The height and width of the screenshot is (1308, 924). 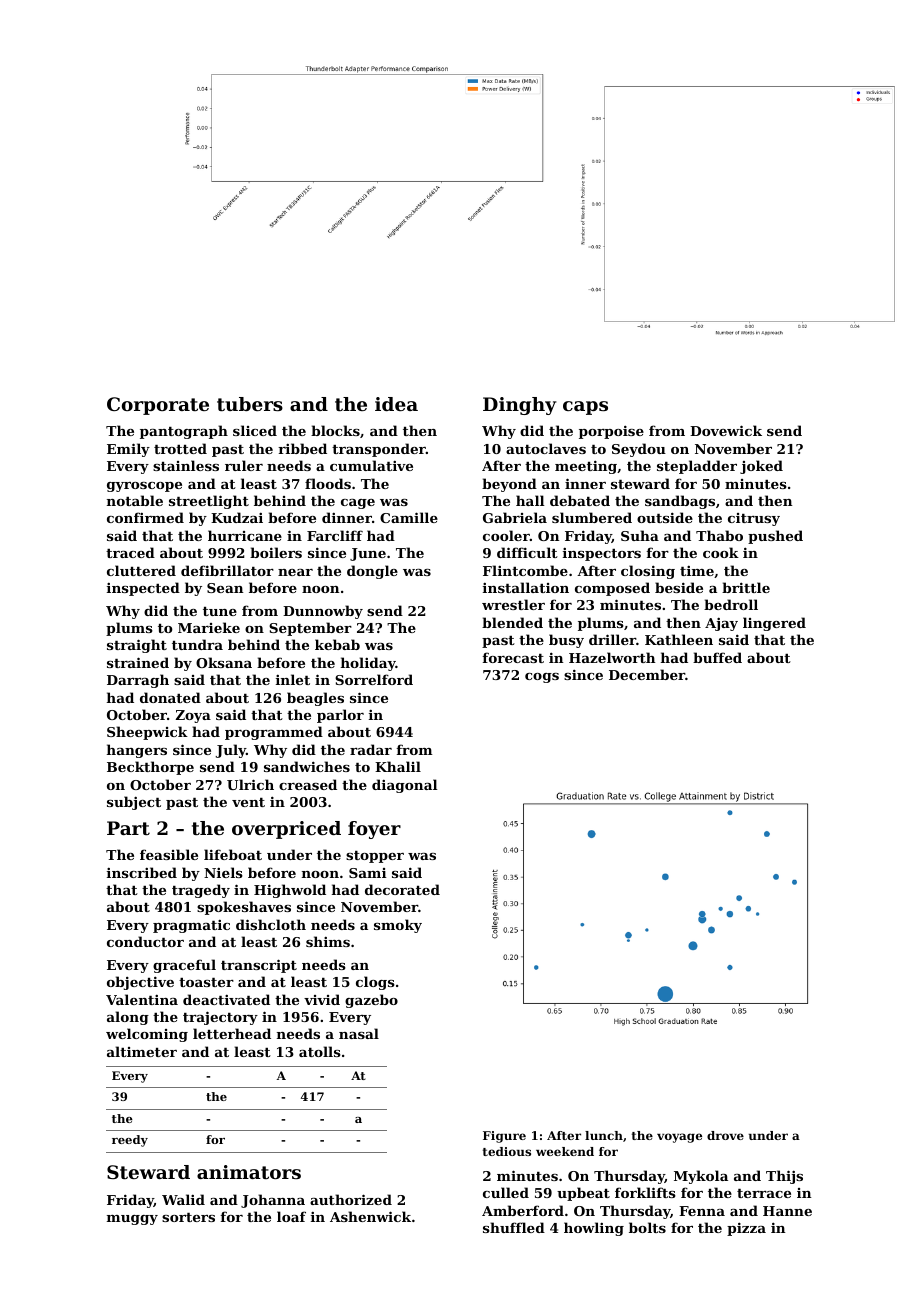 What do you see at coordinates (132, 1220) in the screenshot?
I see `muggy` at bounding box center [132, 1220].
